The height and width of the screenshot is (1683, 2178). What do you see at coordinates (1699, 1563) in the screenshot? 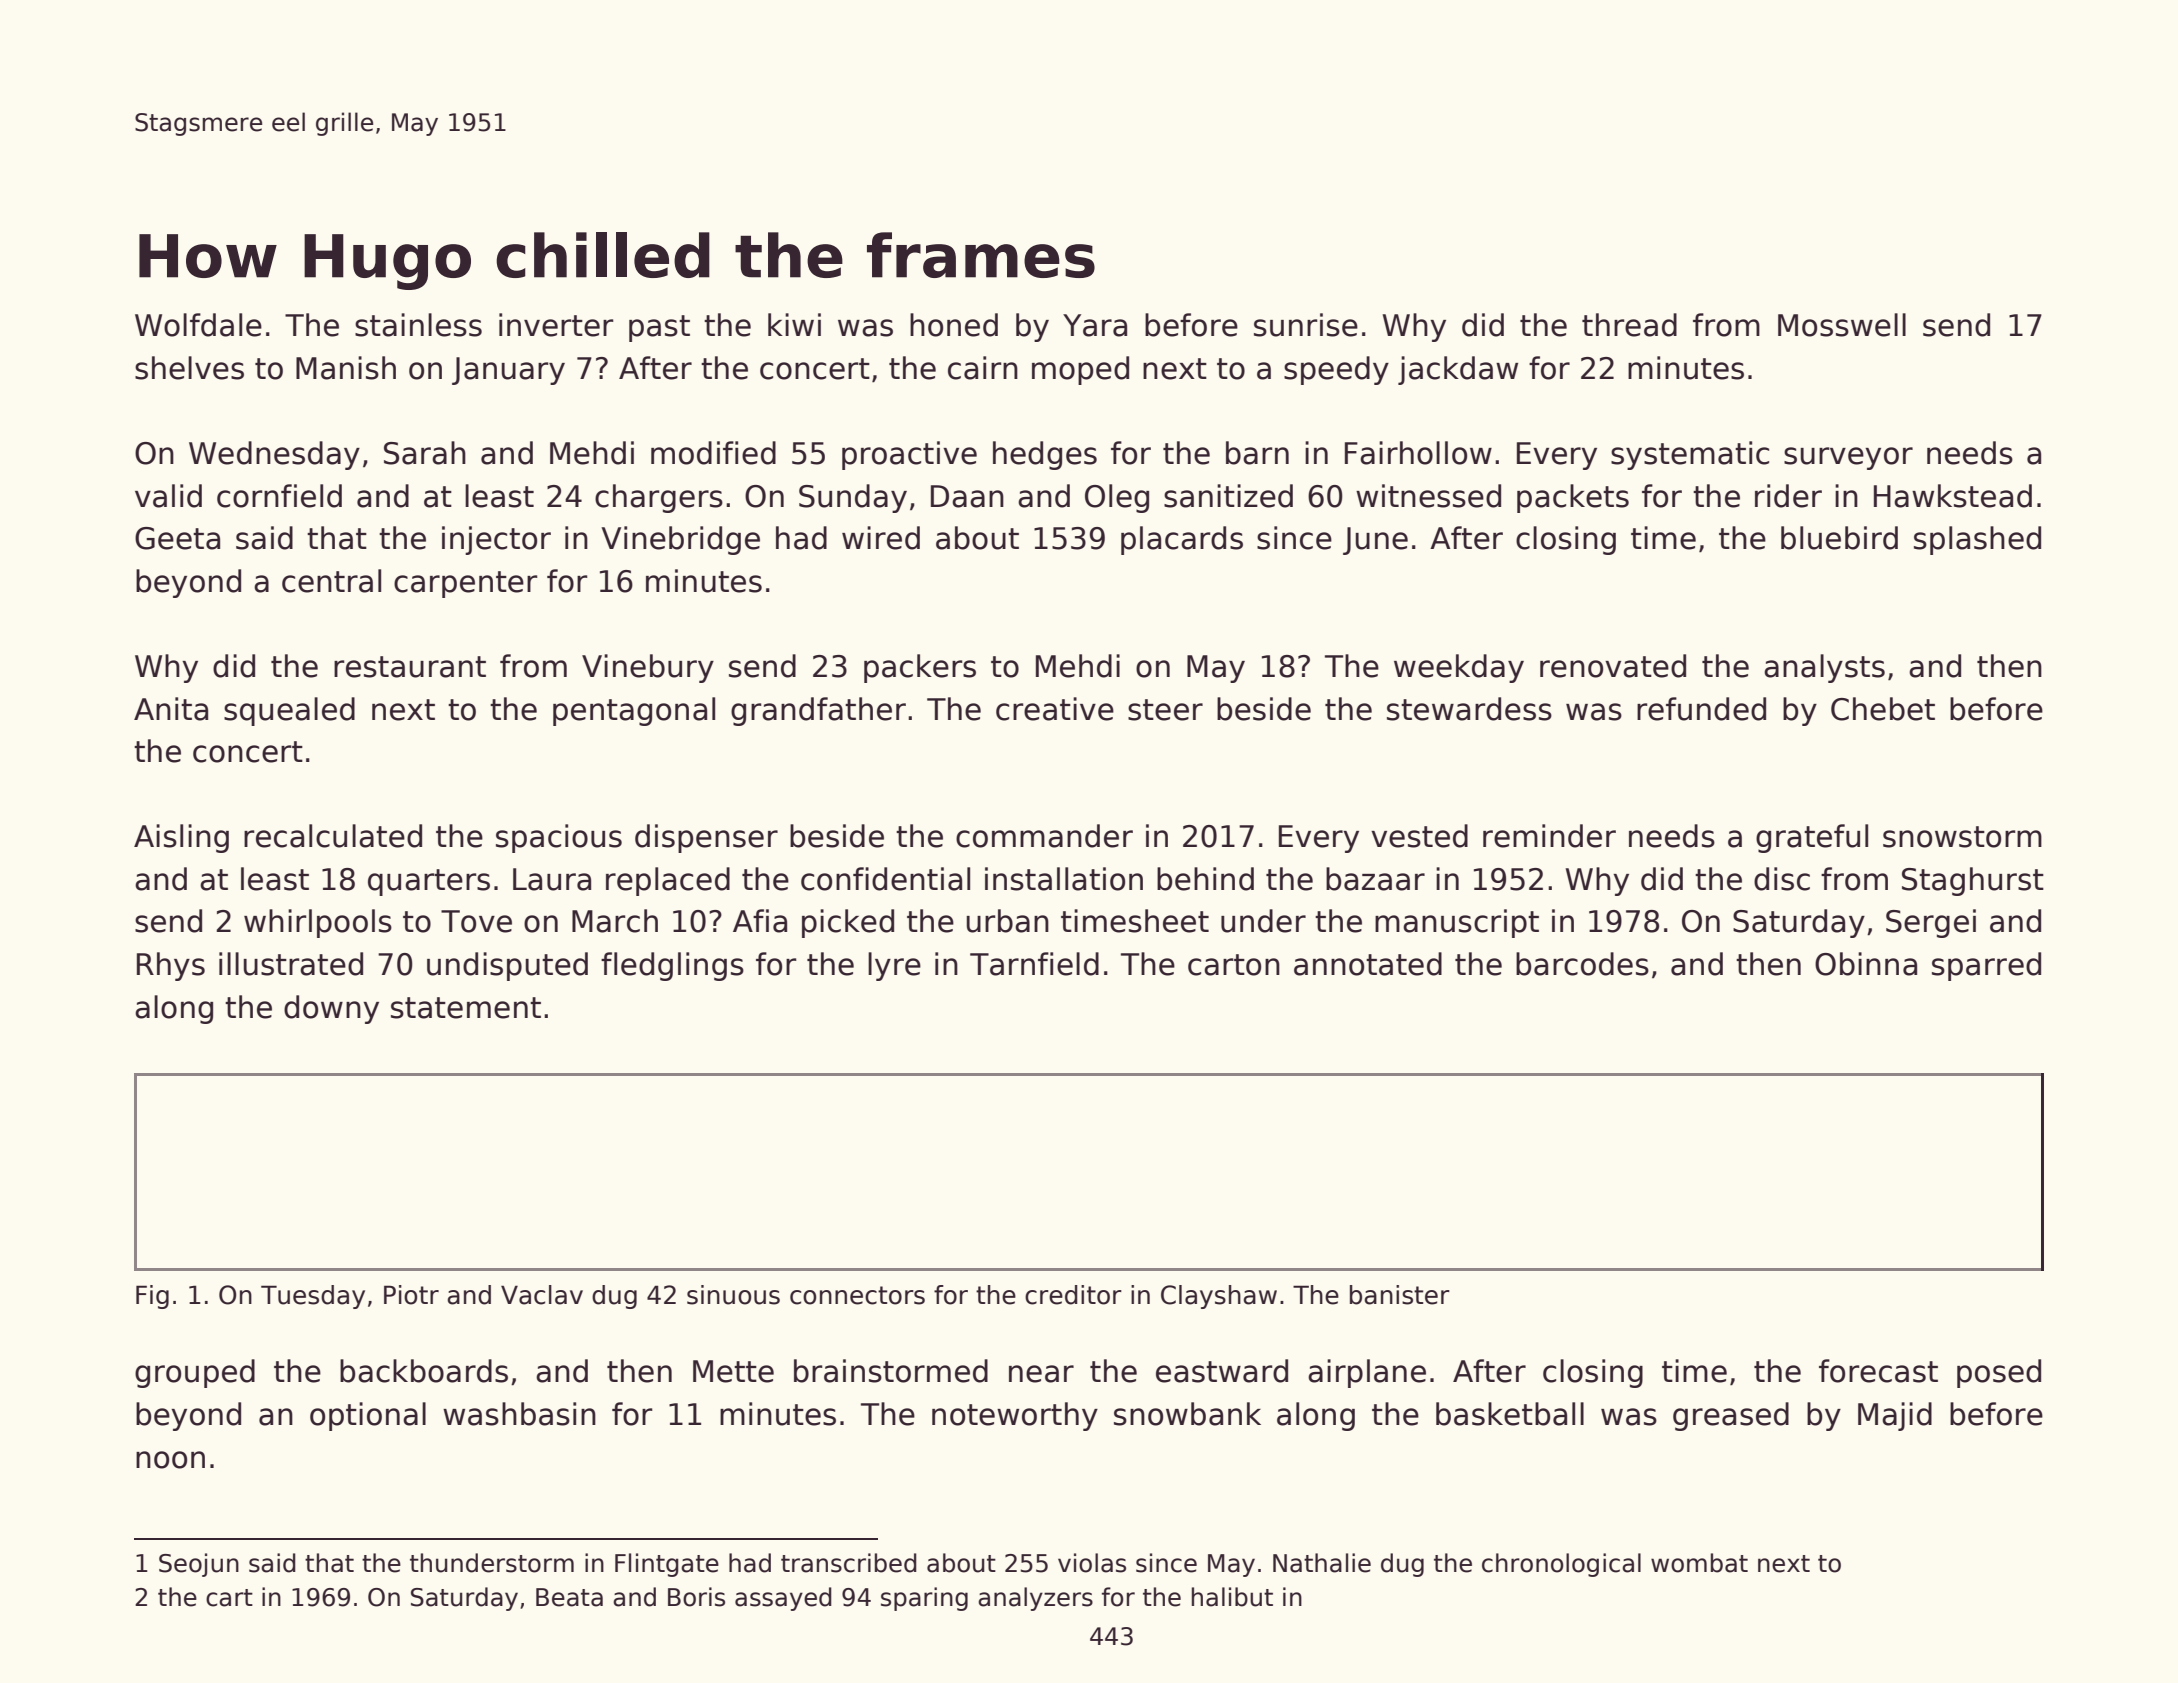
I see `wombat` at bounding box center [1699, 1563].
